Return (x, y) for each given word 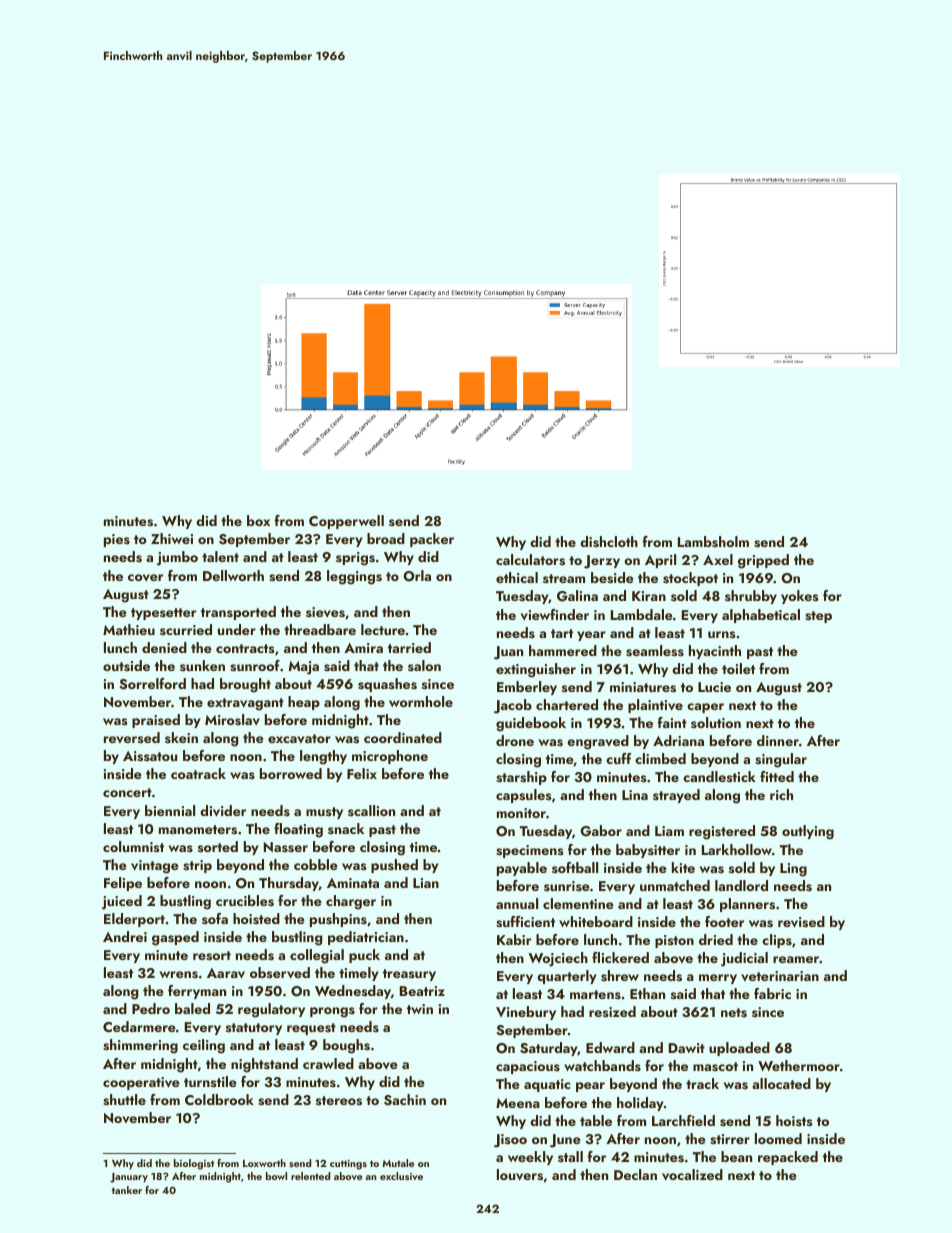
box (258, 520)
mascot (715, 1067)
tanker (127, 1190)
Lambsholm (713, 542)
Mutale (398, 1163)
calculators (530, 560)
